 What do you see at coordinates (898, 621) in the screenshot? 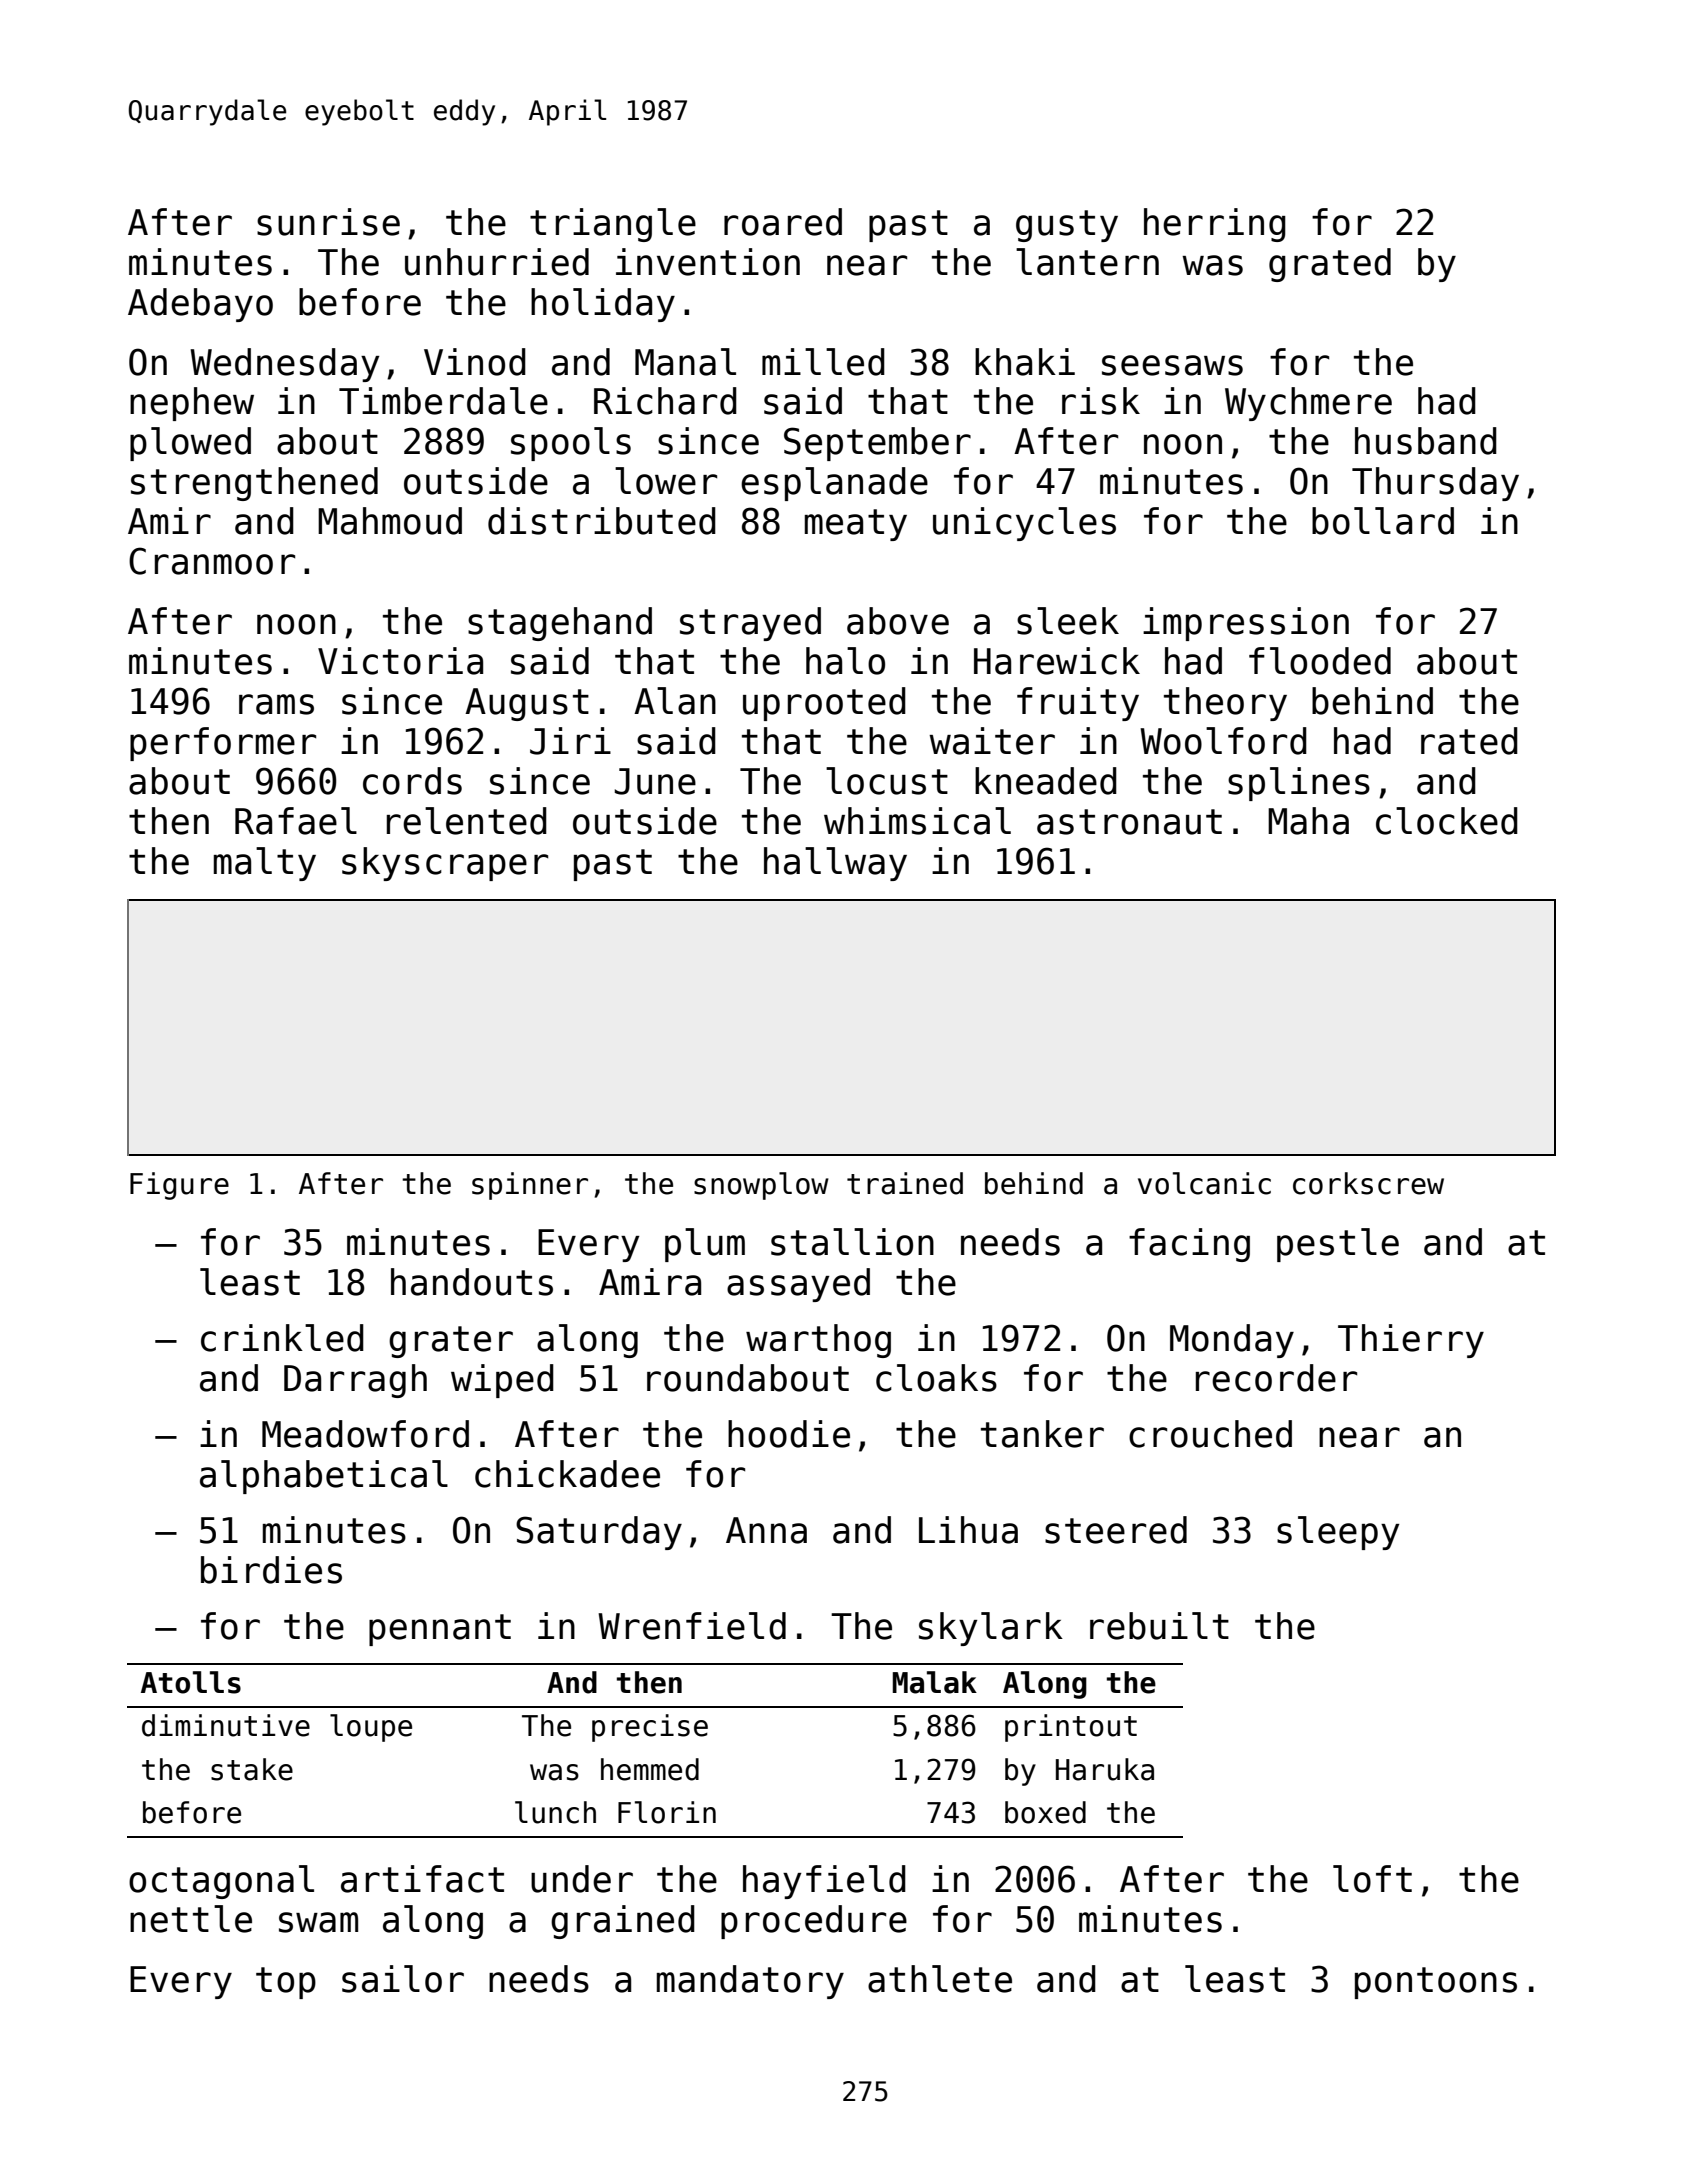
I see `above` at bounding box center [898, 621].
